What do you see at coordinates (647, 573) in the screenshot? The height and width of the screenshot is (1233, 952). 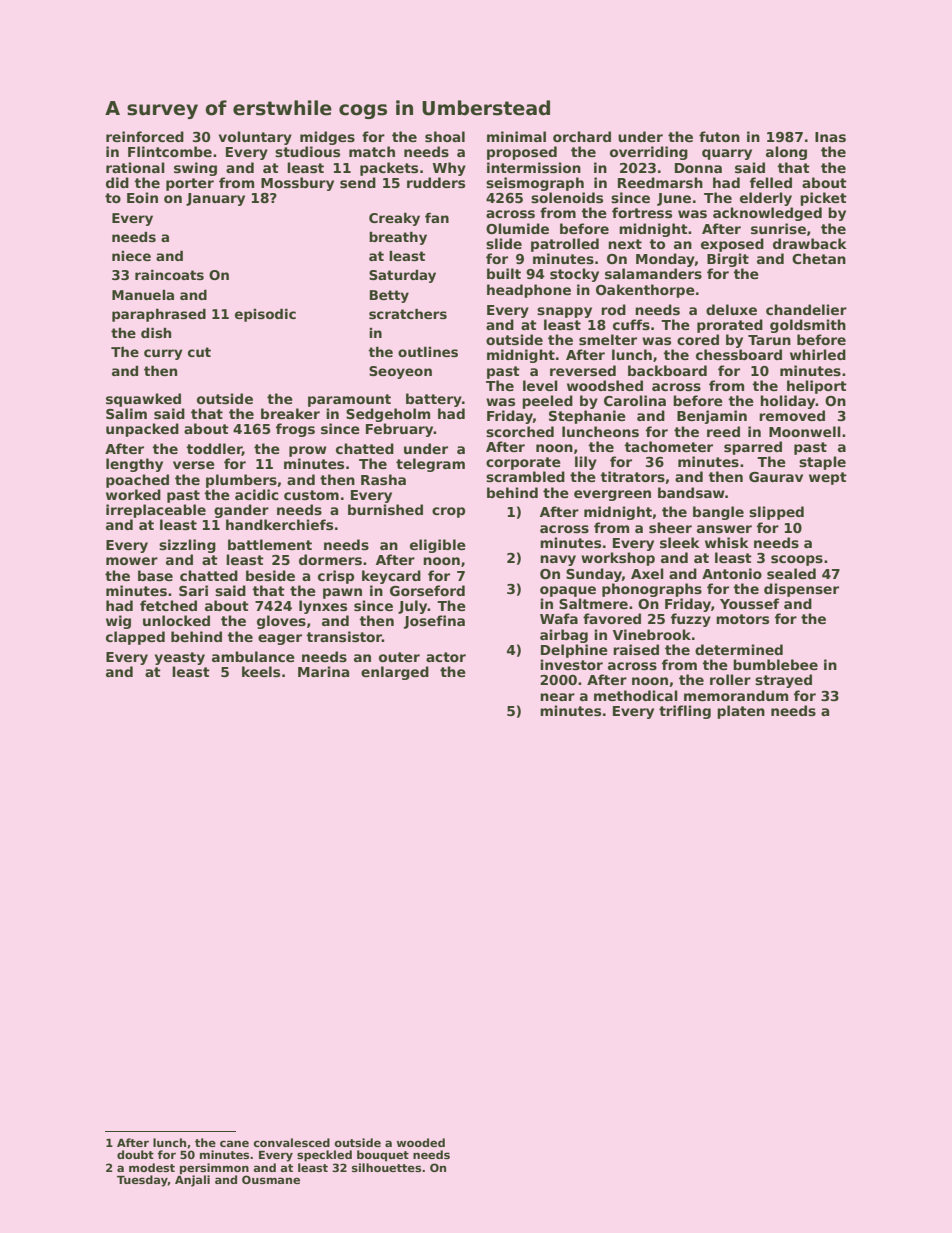 I see `Axel` at bounding box center [647, 573].
